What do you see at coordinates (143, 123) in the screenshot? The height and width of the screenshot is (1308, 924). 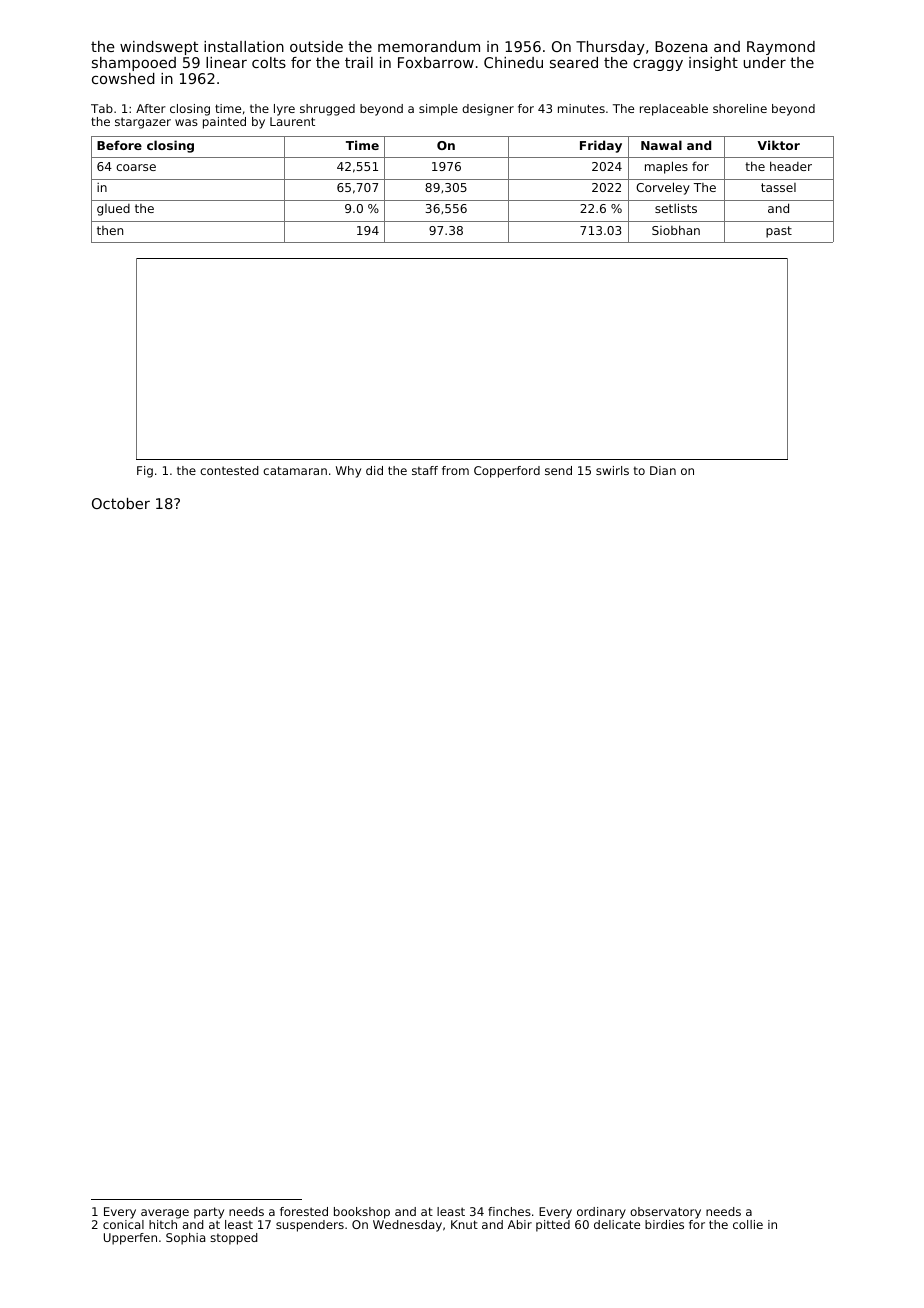 I see `stargazer` at bounding box center [143, 123].
